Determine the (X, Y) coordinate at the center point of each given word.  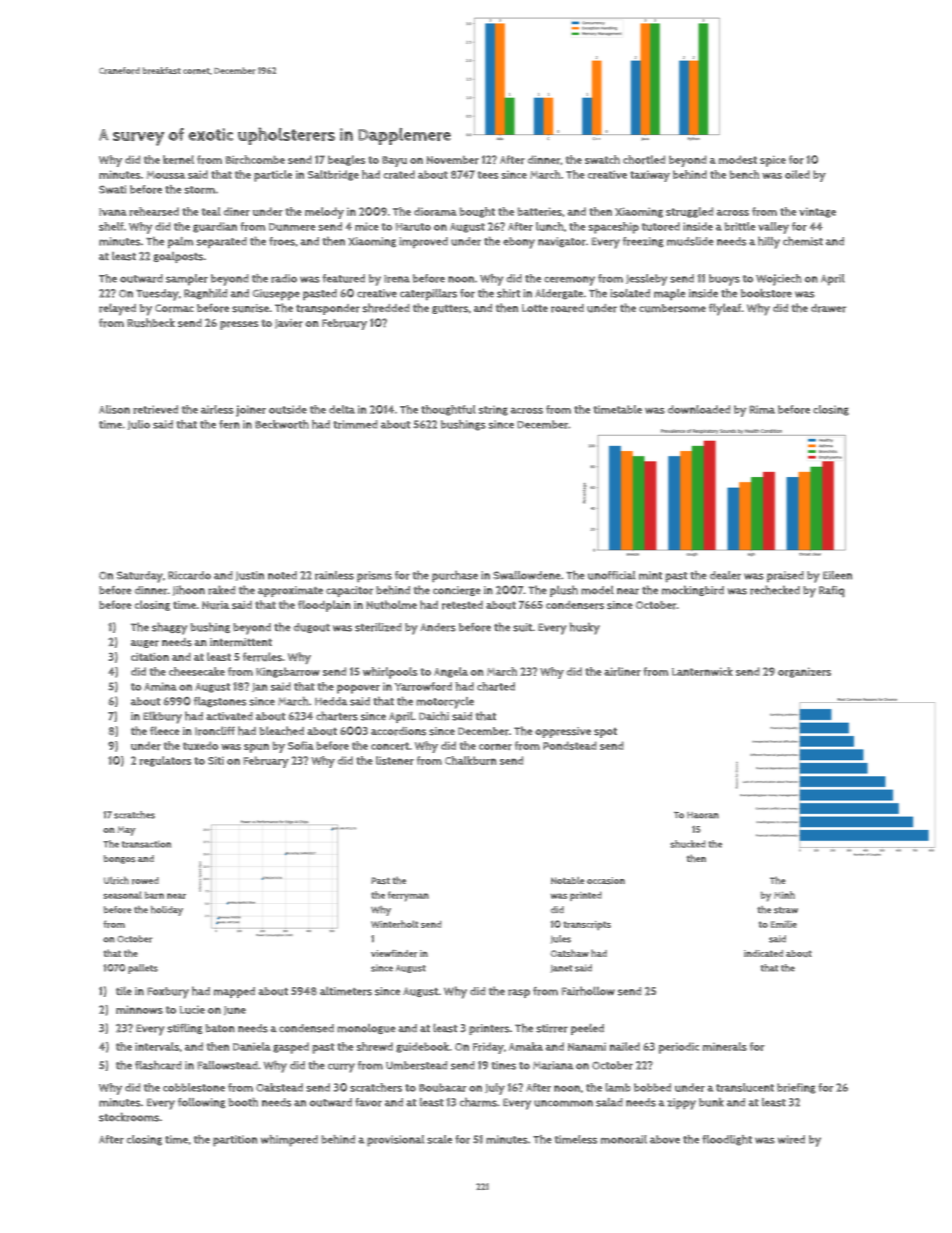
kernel (178, 159)
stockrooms (129, 1117)
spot (605, 733)
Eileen (837, 575)
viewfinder (394, 953)
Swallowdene (527, 575)
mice (367, 226)
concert (390, 746)
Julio (139, 425)
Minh (784, 895)
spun (256, 748)
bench (744, 174)
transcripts (587, 925)
